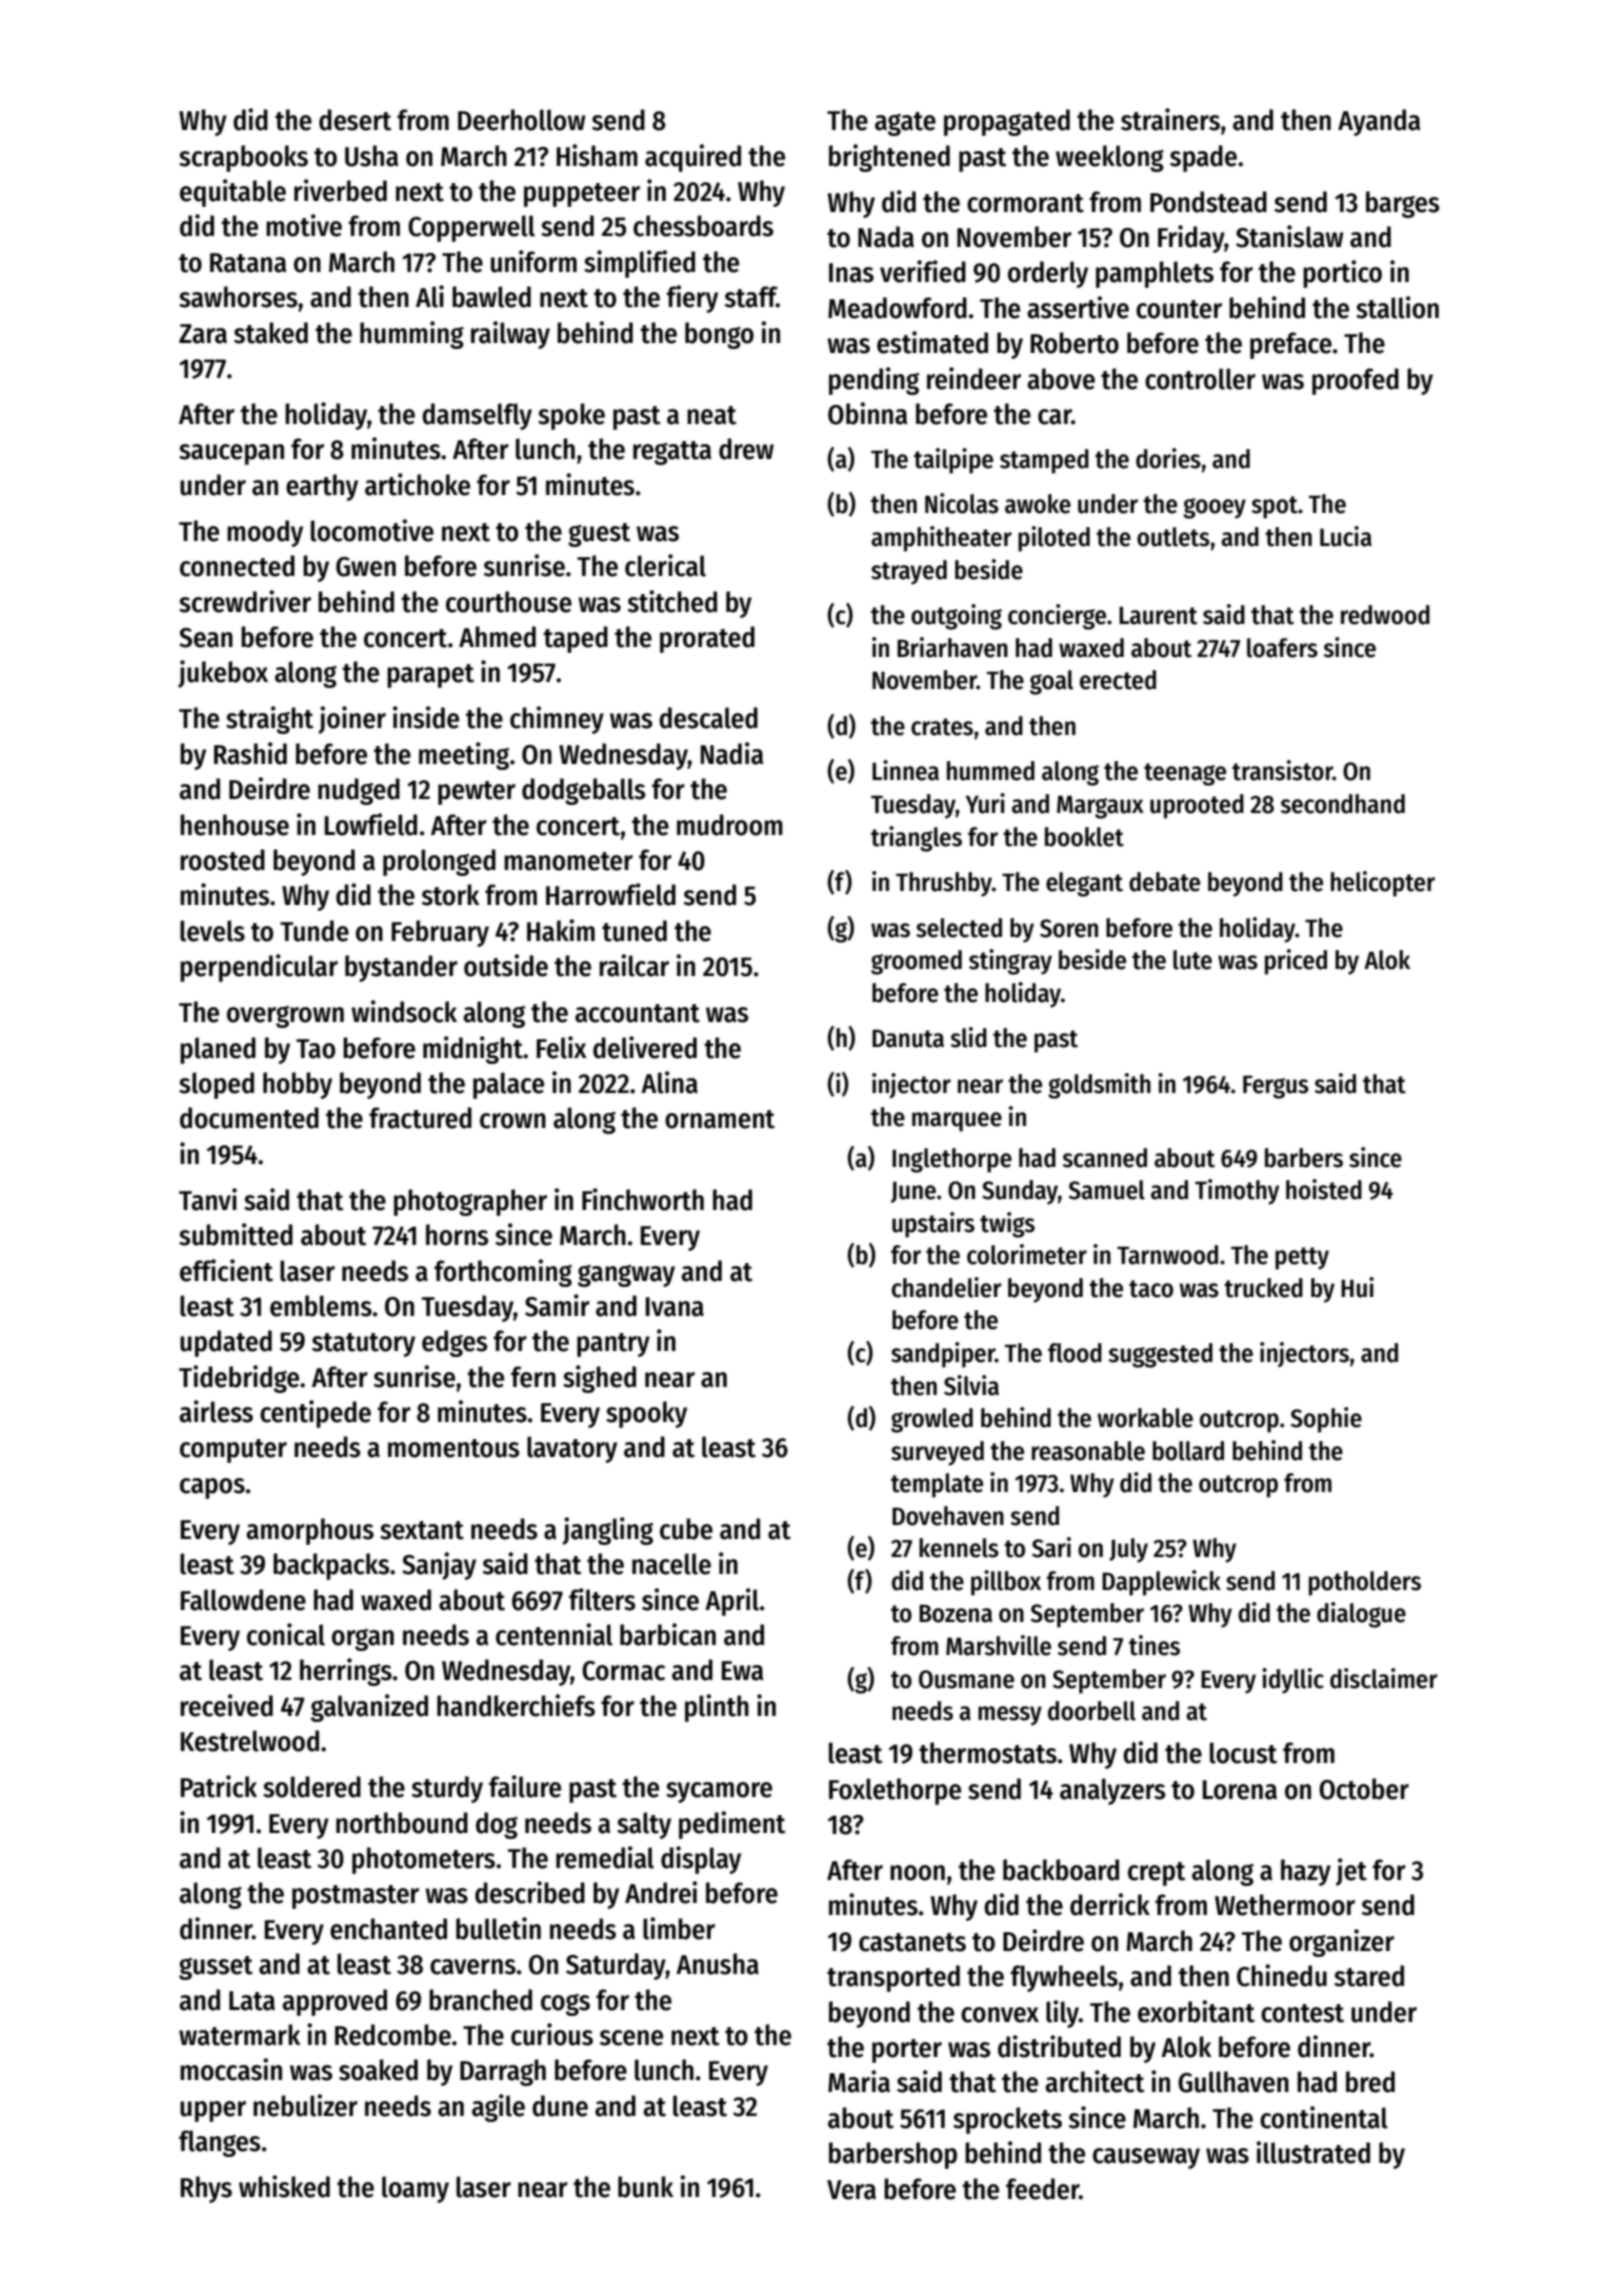 The width and height of the image is (1620, 2292). I want to click on priced, so click(1296, 962).
